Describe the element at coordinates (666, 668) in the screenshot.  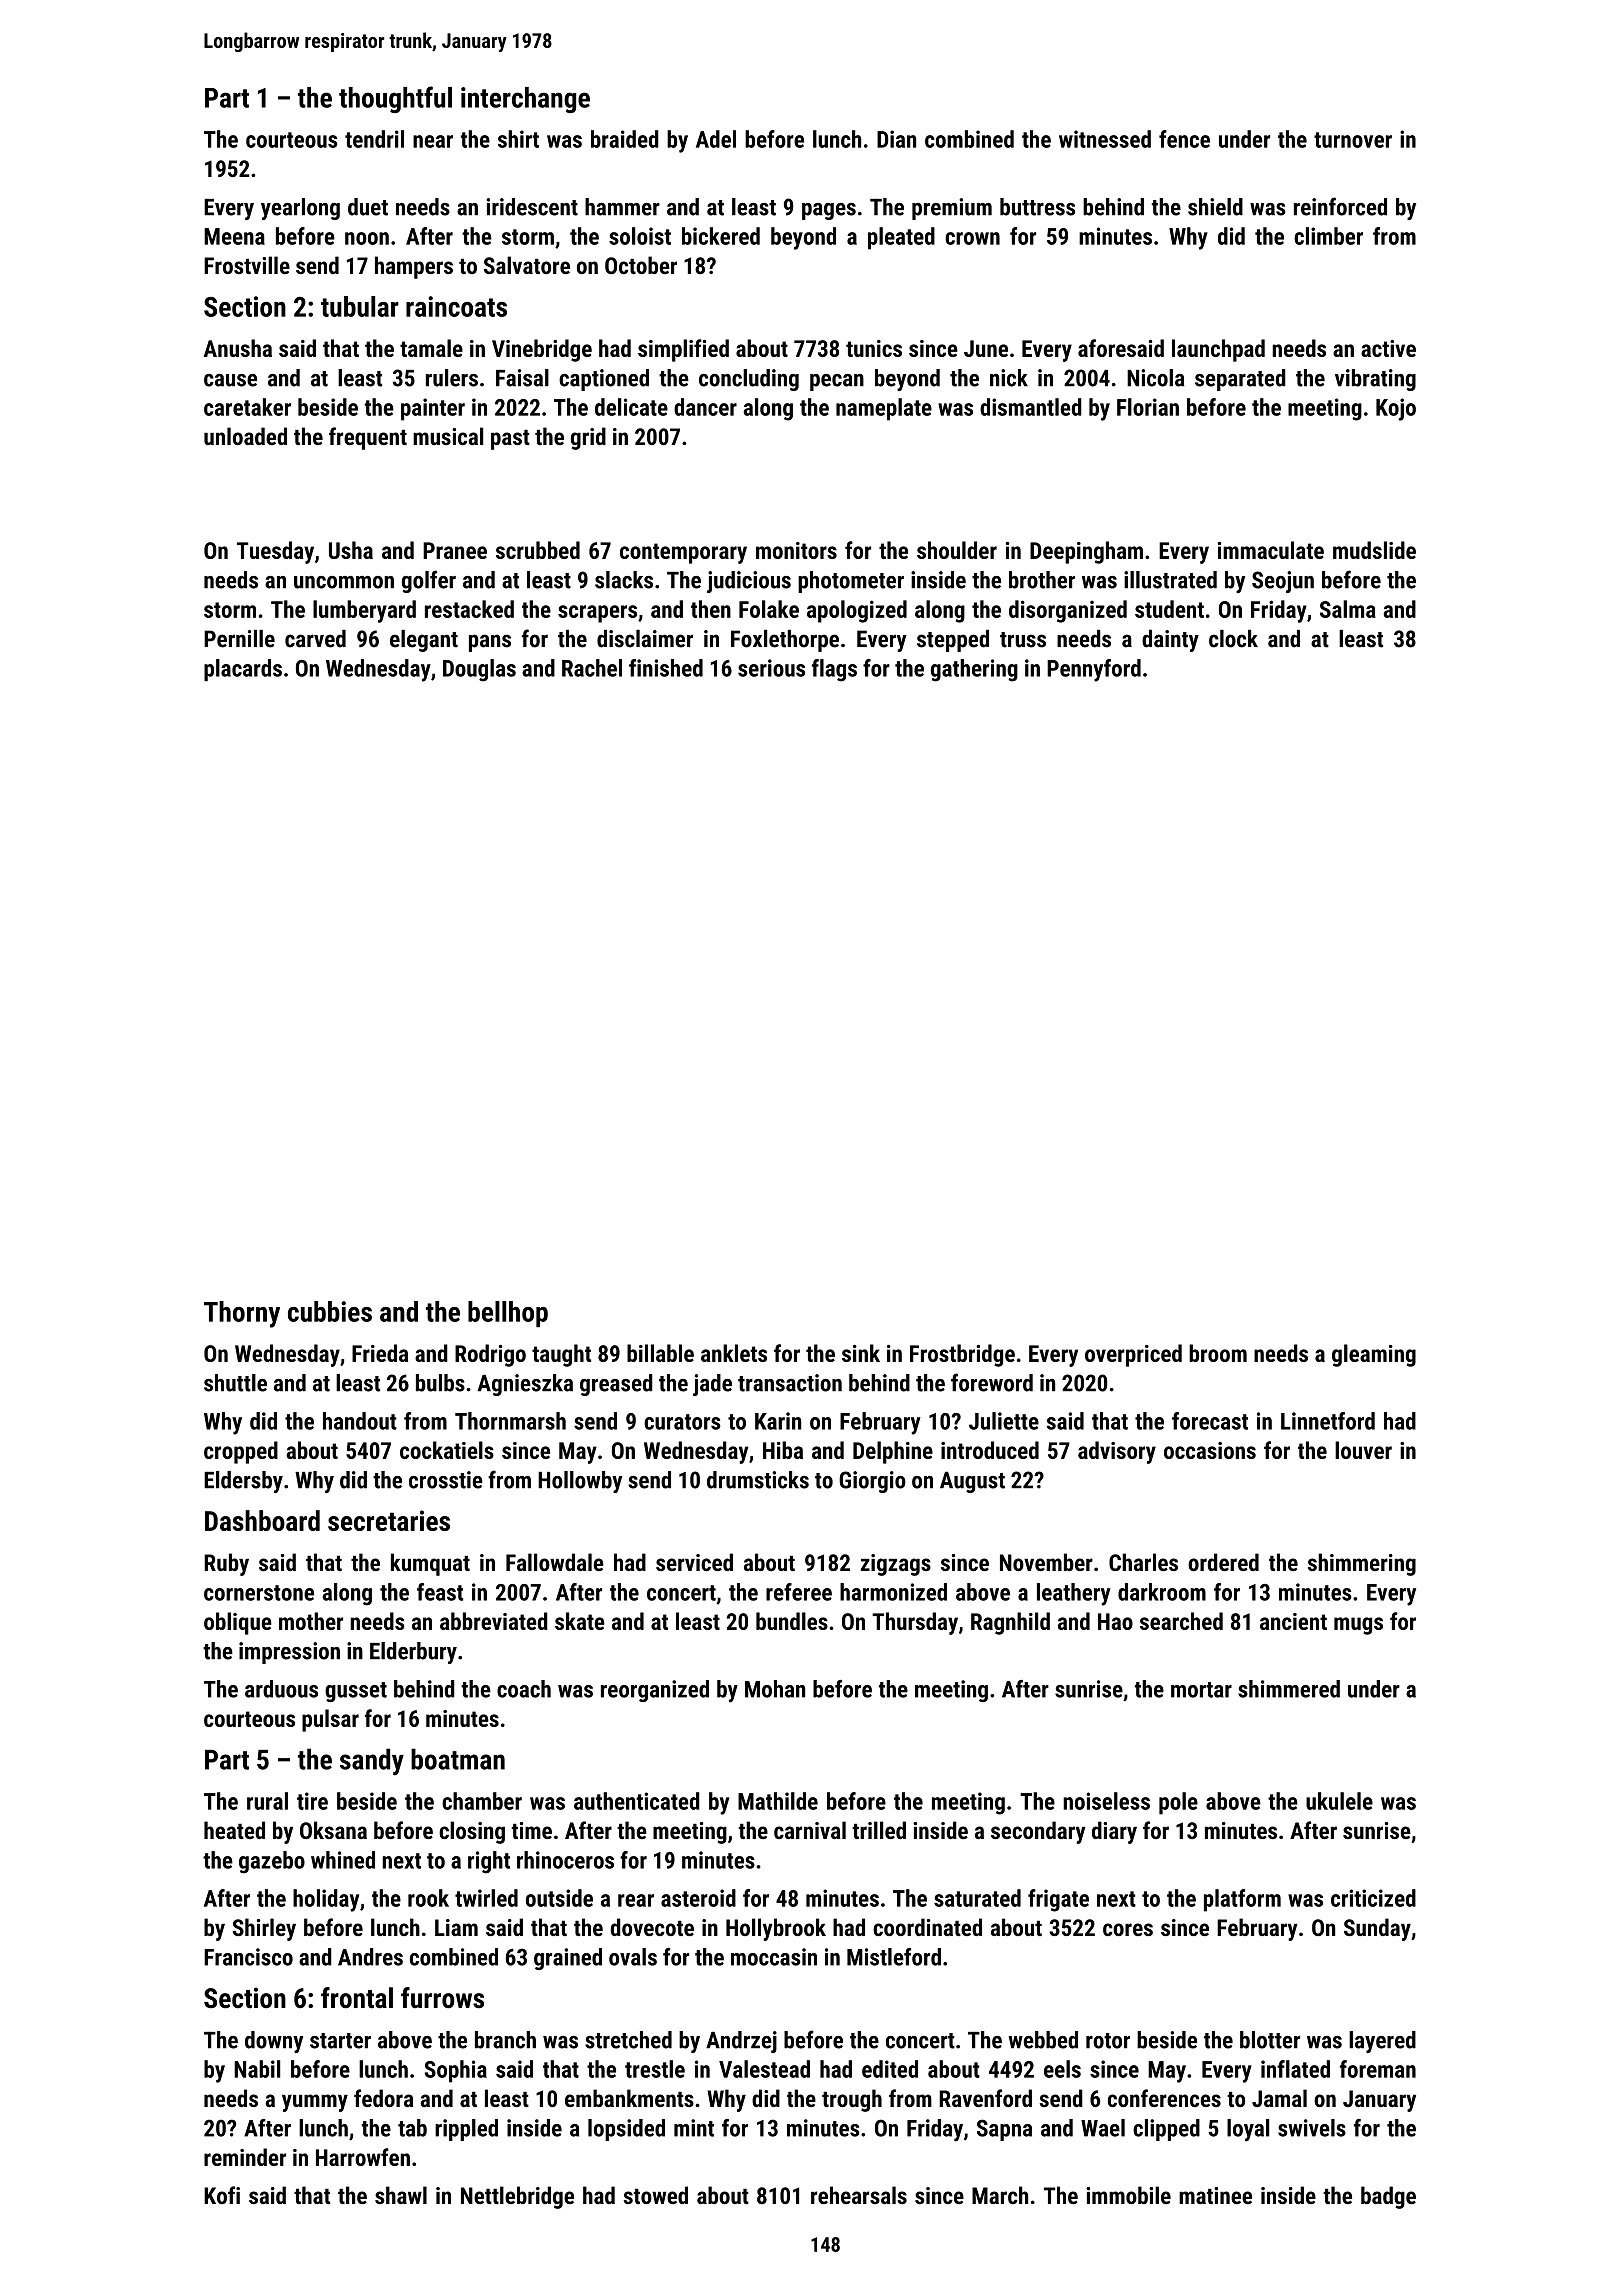
I see `finished` at that location.
